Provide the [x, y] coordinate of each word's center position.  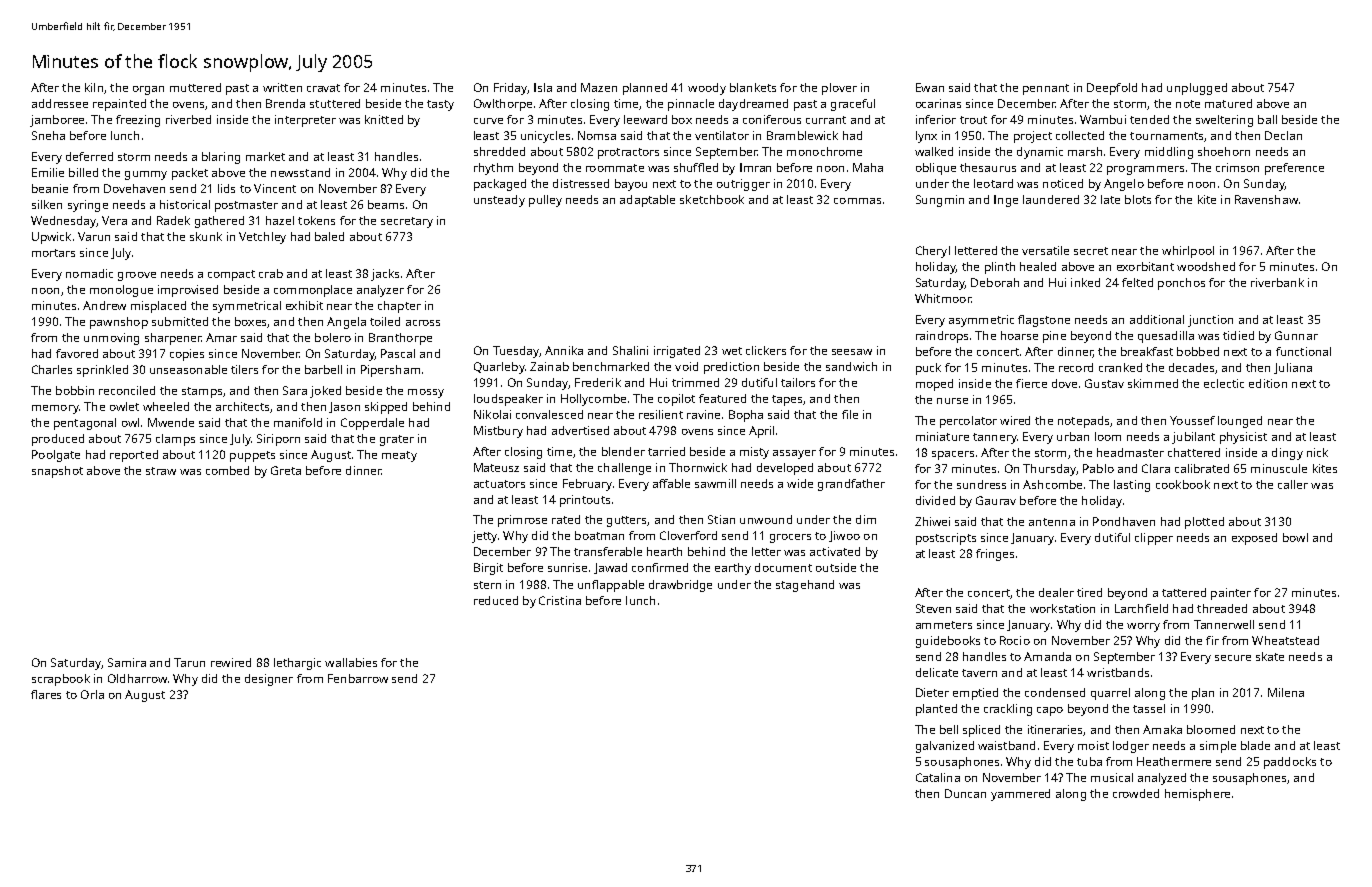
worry [1143, 627]
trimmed [695, 382]
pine [1054, 337]
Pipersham [390, 371]
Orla [92, 694]
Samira [127, 662]
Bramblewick [802, 135]
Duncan [965, 793]
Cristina [560, 600]
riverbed [188, 119]
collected [1080, 135]
